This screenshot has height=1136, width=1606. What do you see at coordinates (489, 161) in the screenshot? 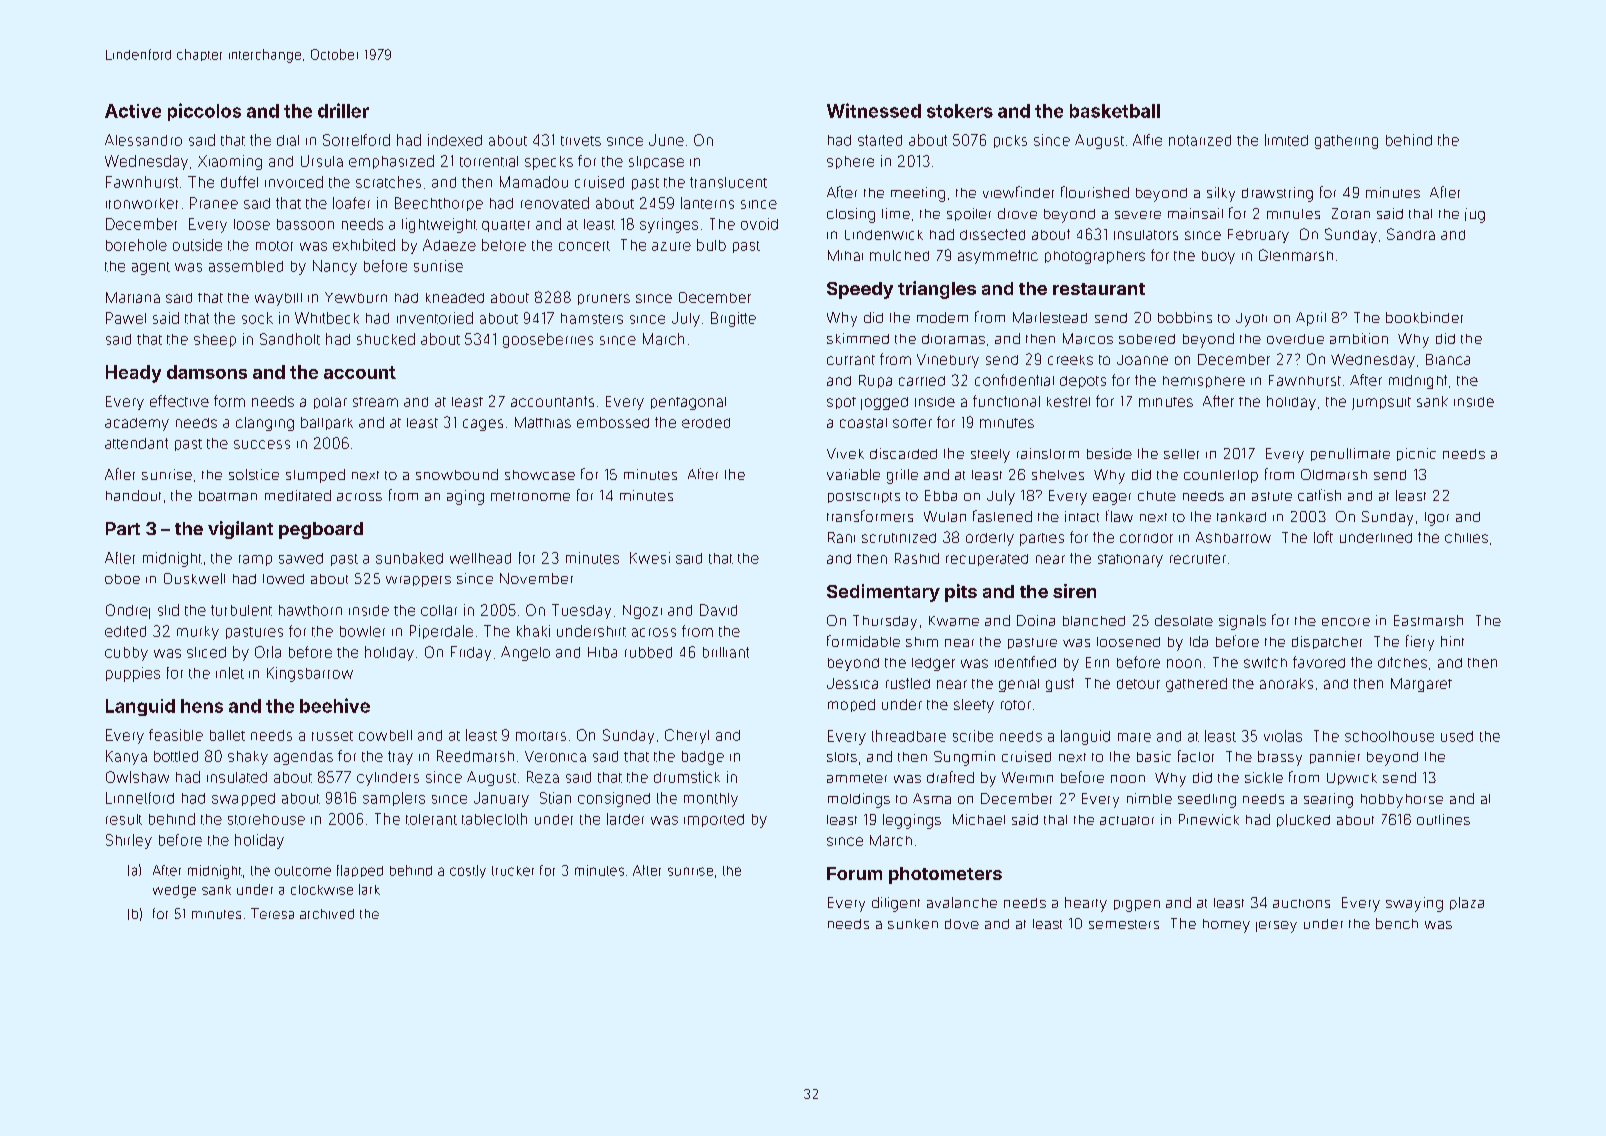
I see `torrential` at bounding box center [489, 161].
